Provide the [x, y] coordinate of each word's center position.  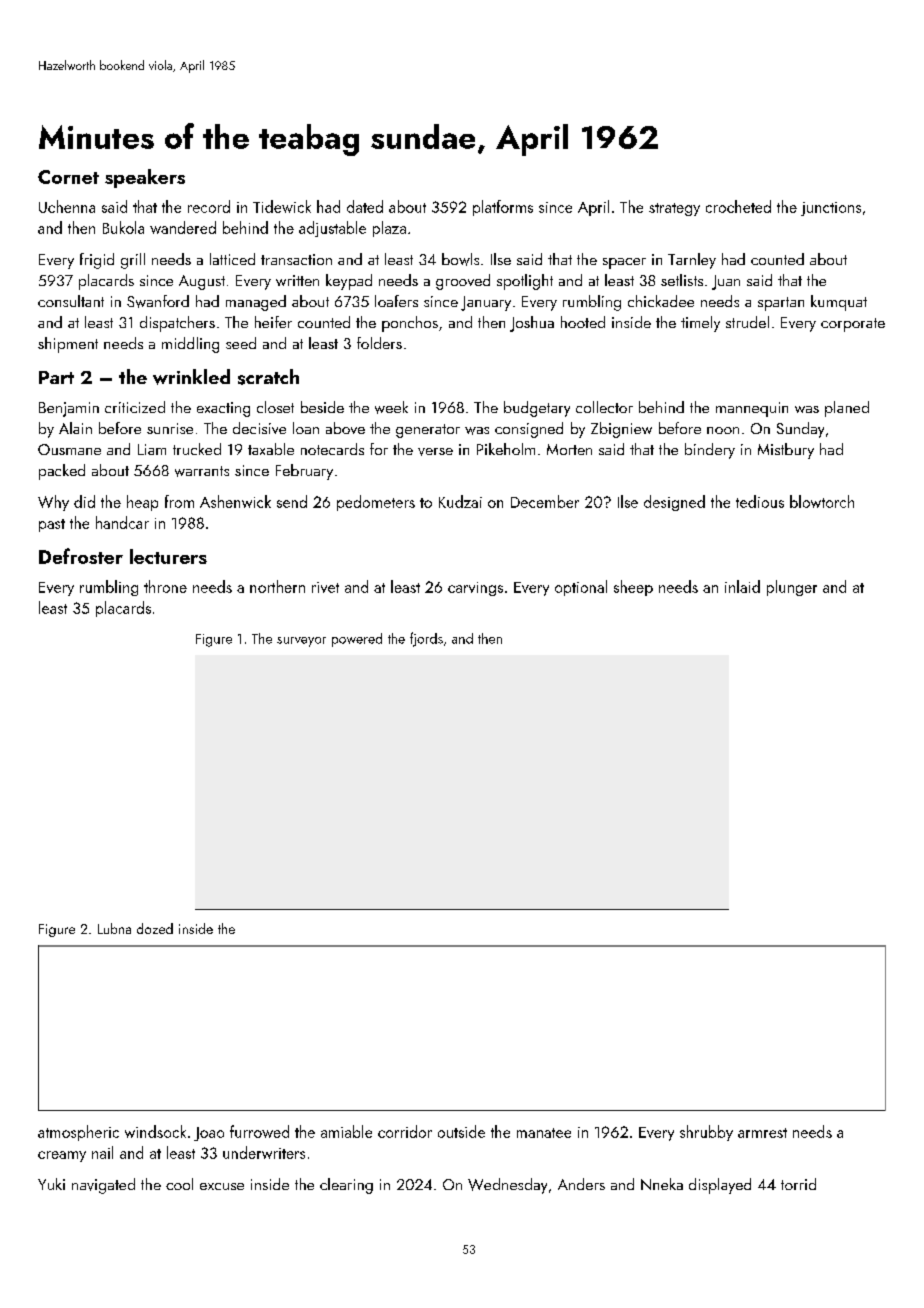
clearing [346, 1186]
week [391, 407]
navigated [103, 1186]
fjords [426, 639]
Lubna [114, 928]
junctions [831, 209]
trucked [197, 449]
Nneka [662, 1184]
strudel [747, 322]
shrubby [706, 1133]
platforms [503, 208]
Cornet [68, 177]
